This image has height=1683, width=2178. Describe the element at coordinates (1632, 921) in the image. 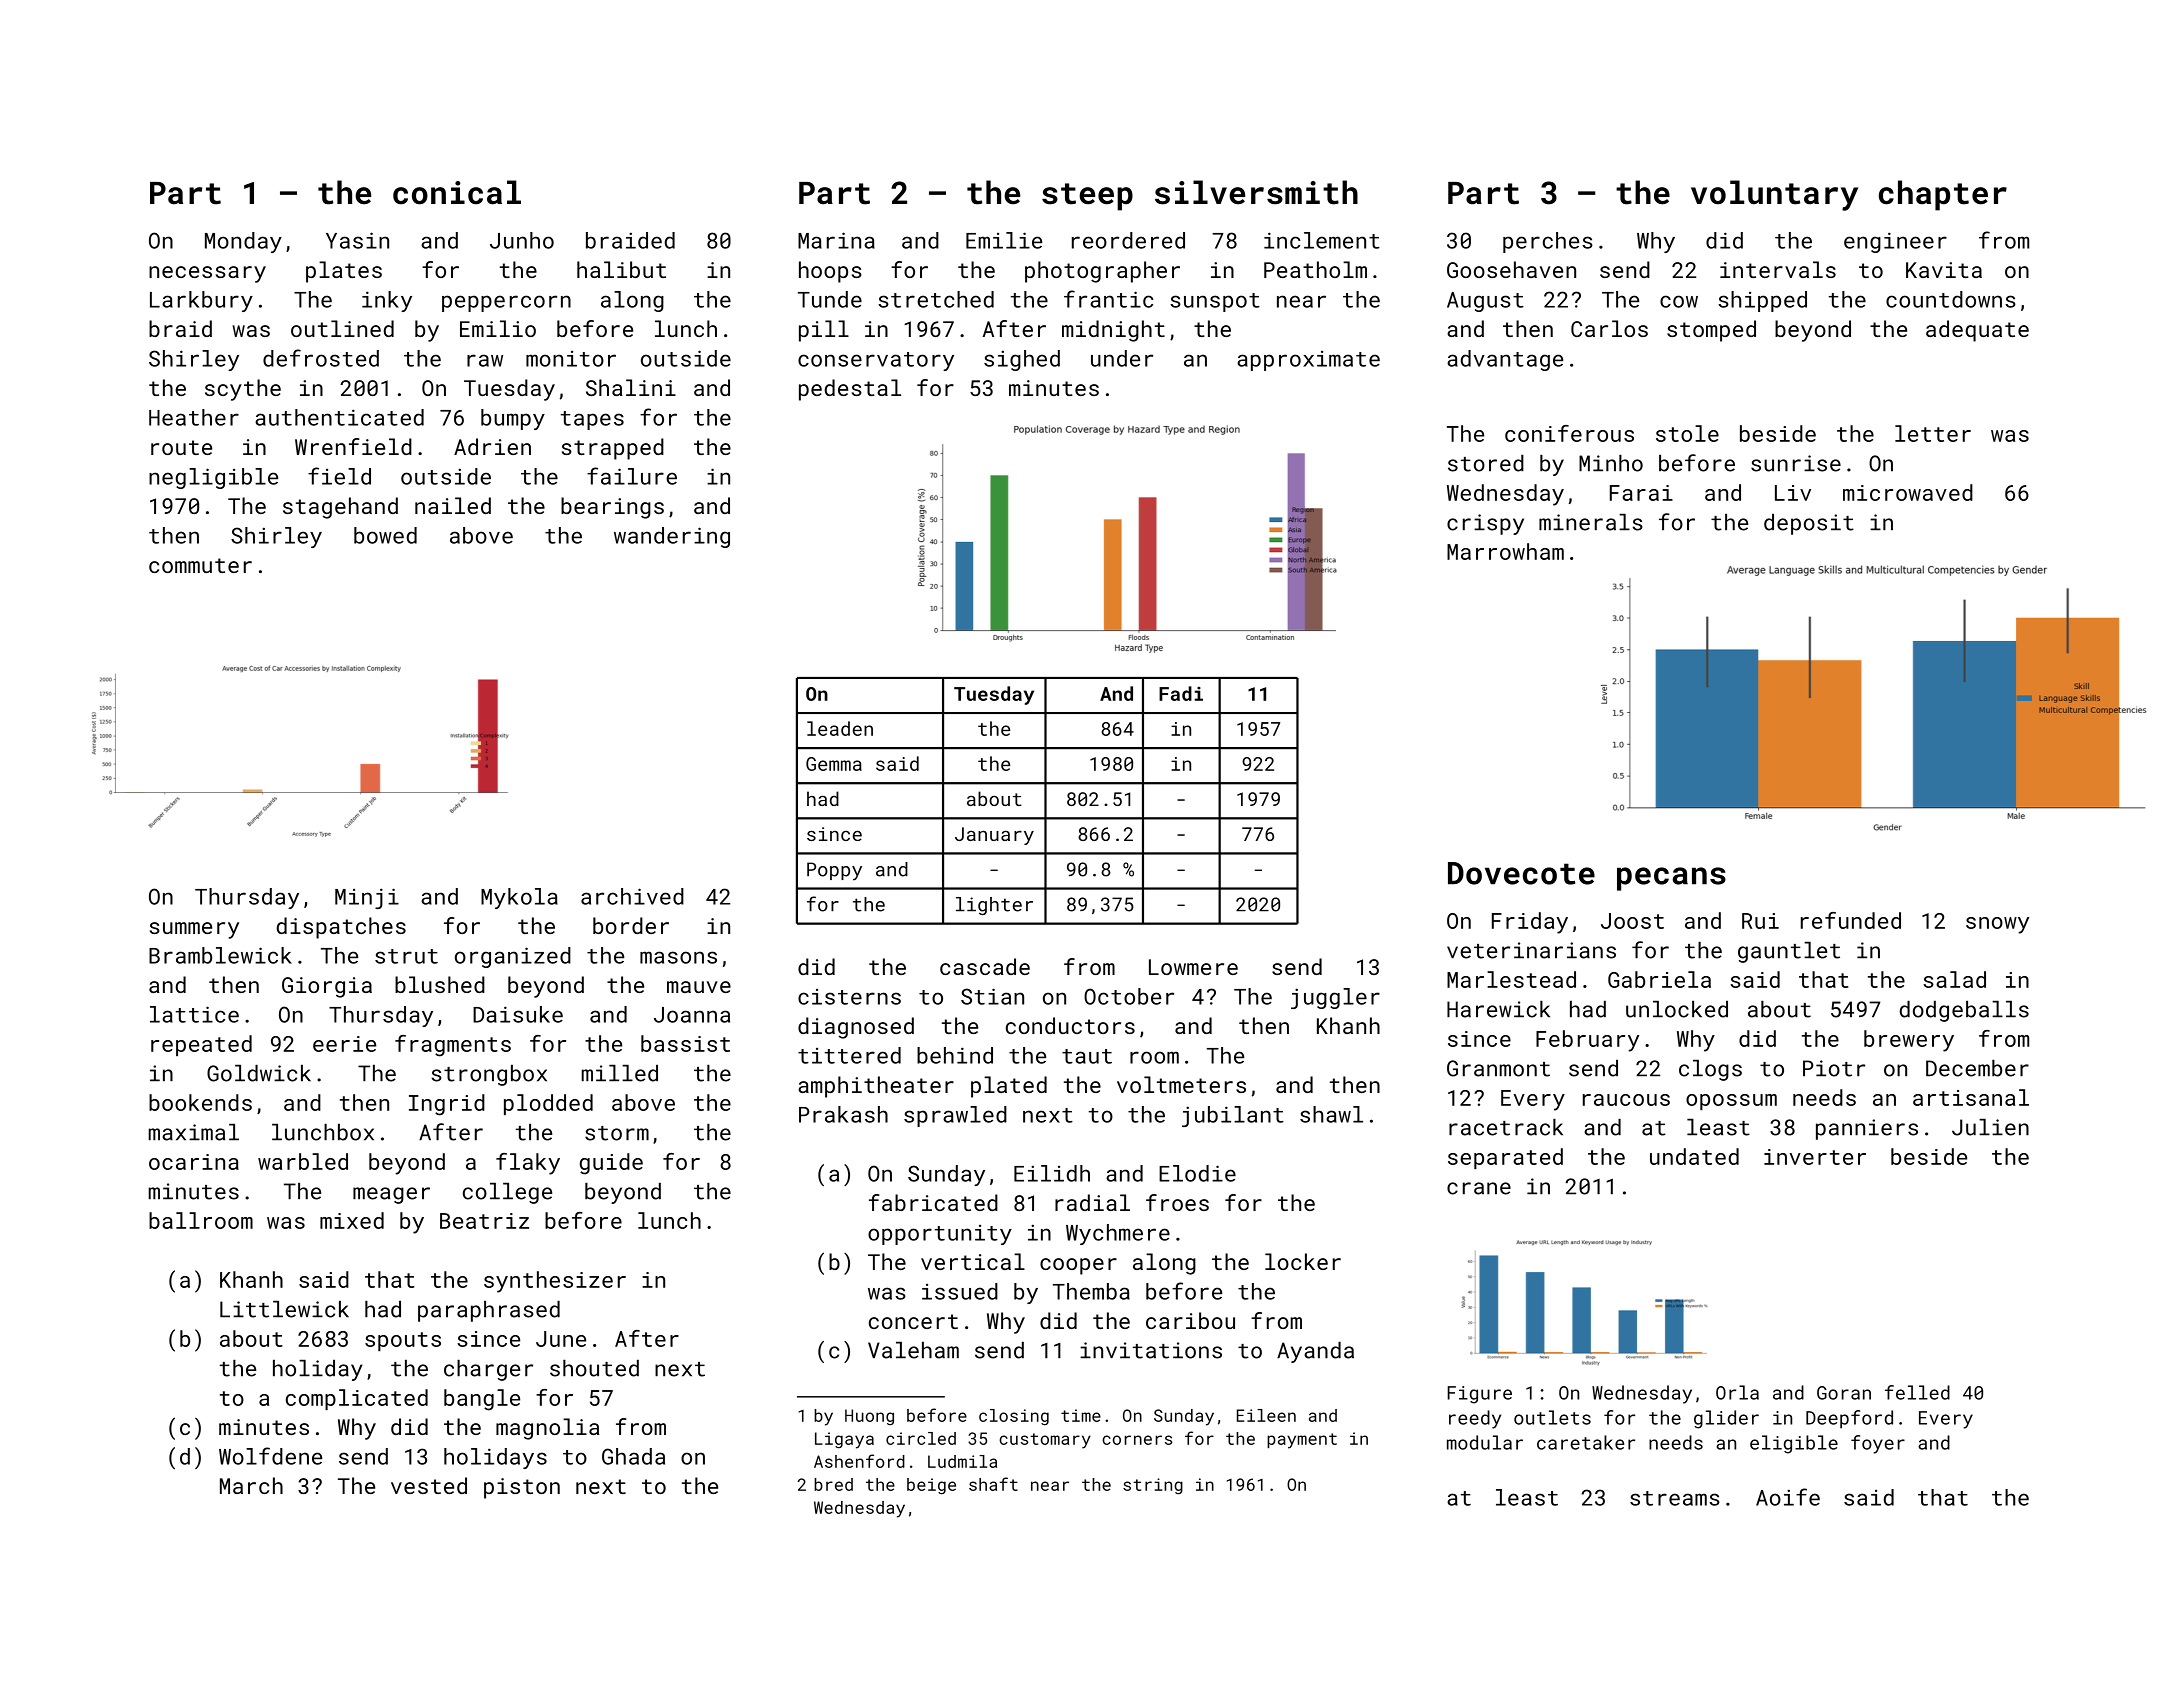

I see `Joost` at that location.
